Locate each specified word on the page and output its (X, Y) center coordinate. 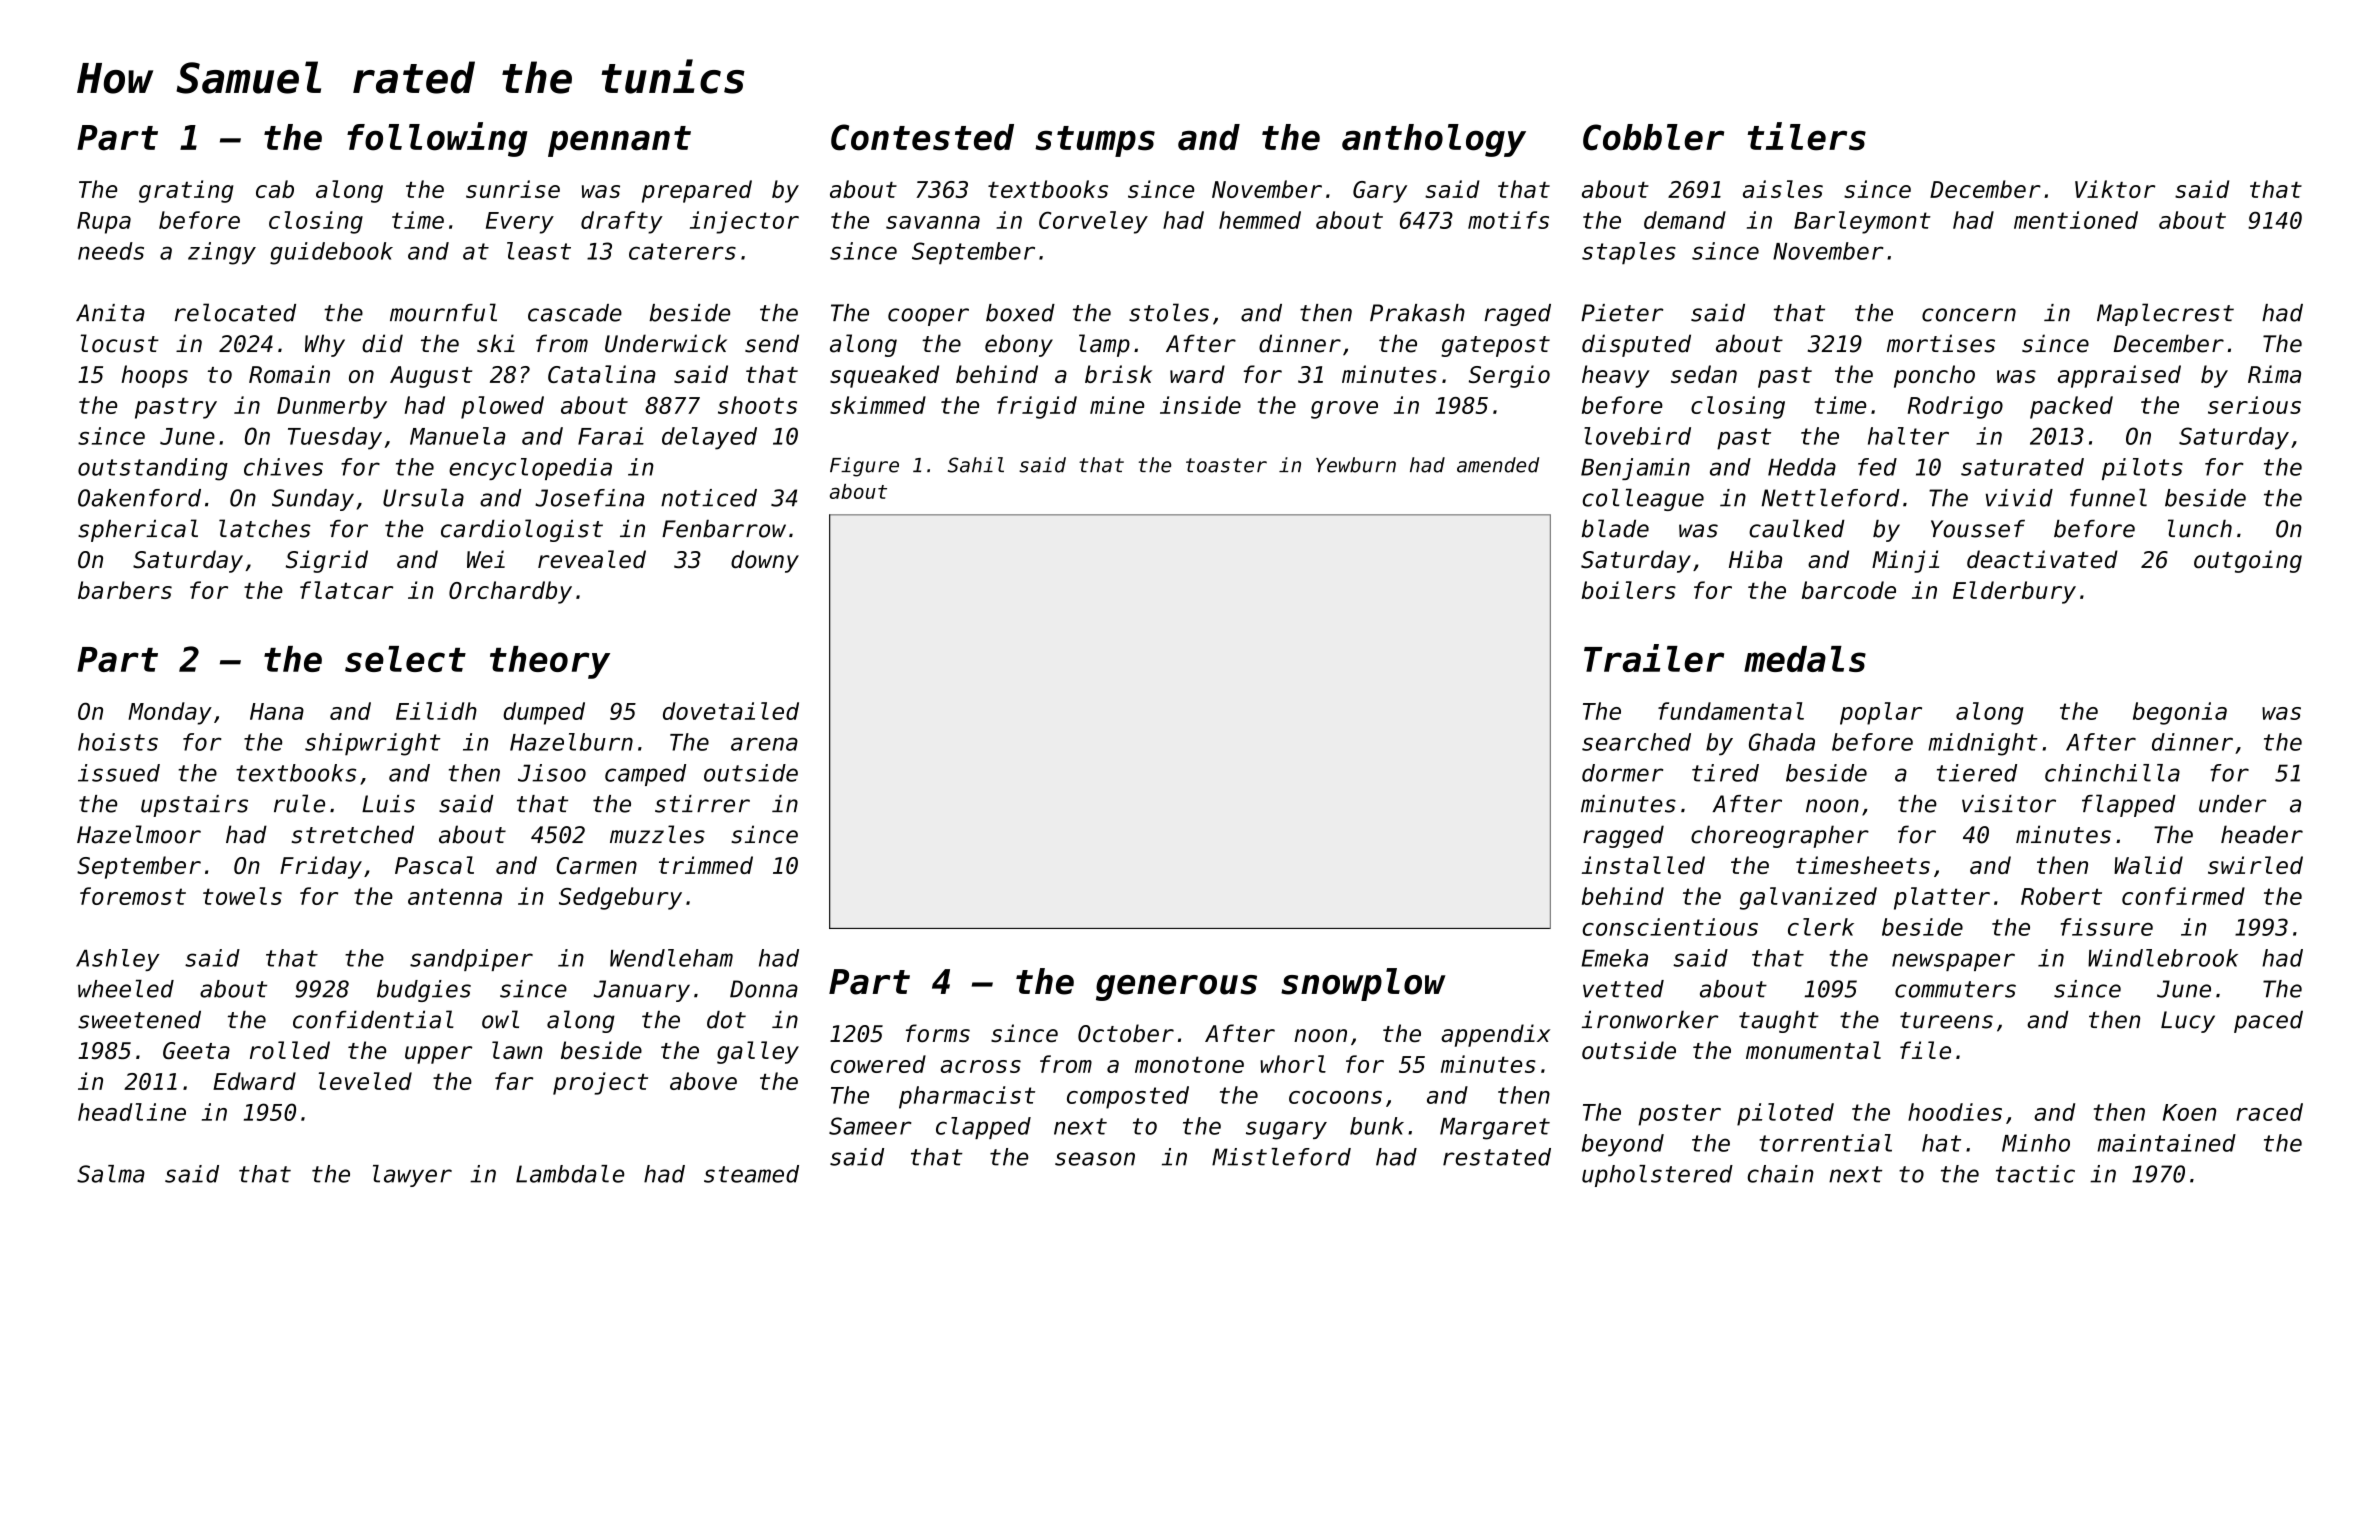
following (437, 139)
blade (1615, 528)
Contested (922, 137)
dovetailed (731, 711)
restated (1497, 1157)
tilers (1807, 136)
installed (1643, 865)
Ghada (1782, 742)
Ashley (118, 960)
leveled (365, 1081)
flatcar (346, 590)
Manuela (457, 436)
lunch (2200, 528)
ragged (1623, 836)
